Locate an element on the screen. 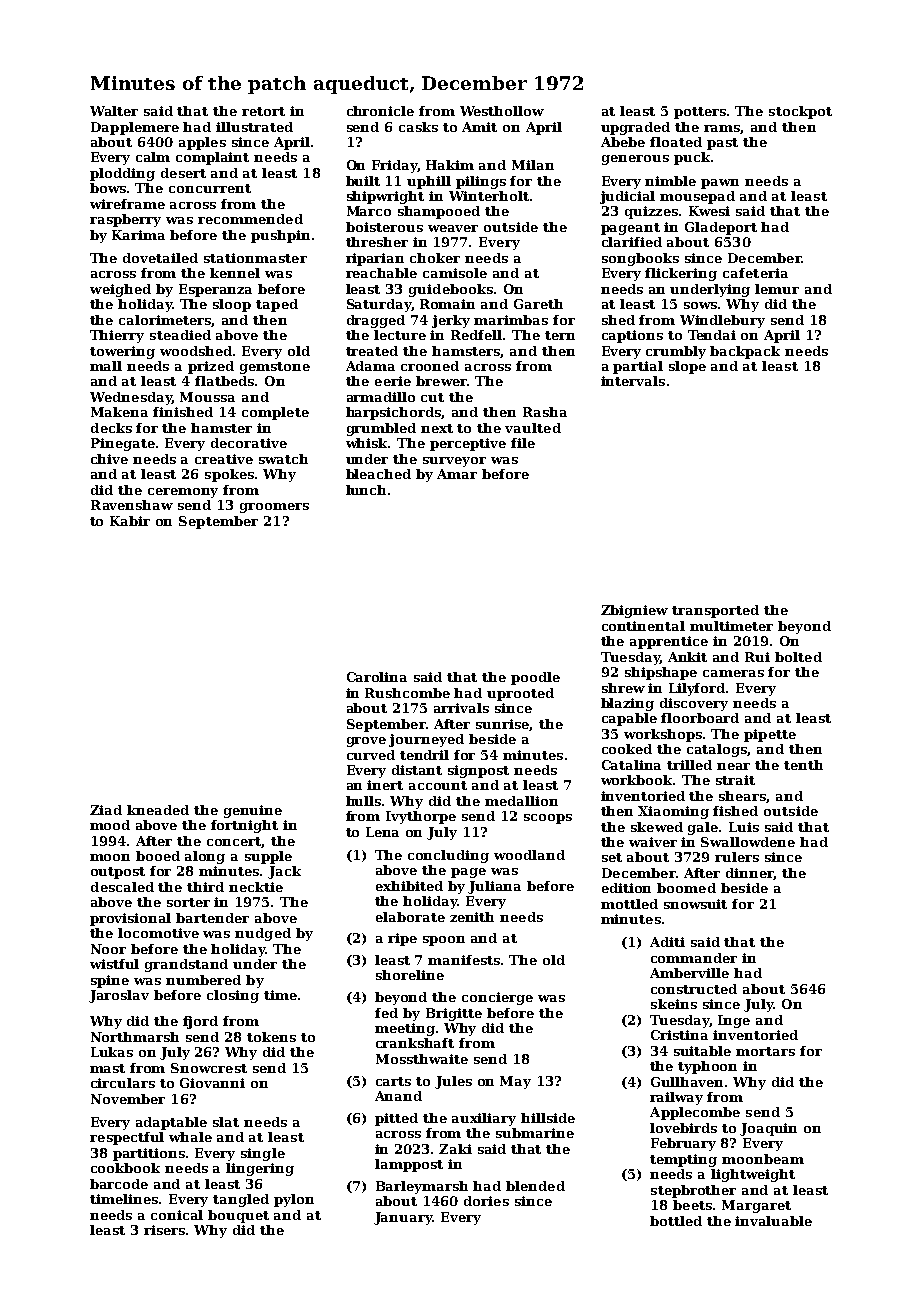 The width and height of the screenshot is (924, 1308). poodle is located at coordinates (535, 678).
